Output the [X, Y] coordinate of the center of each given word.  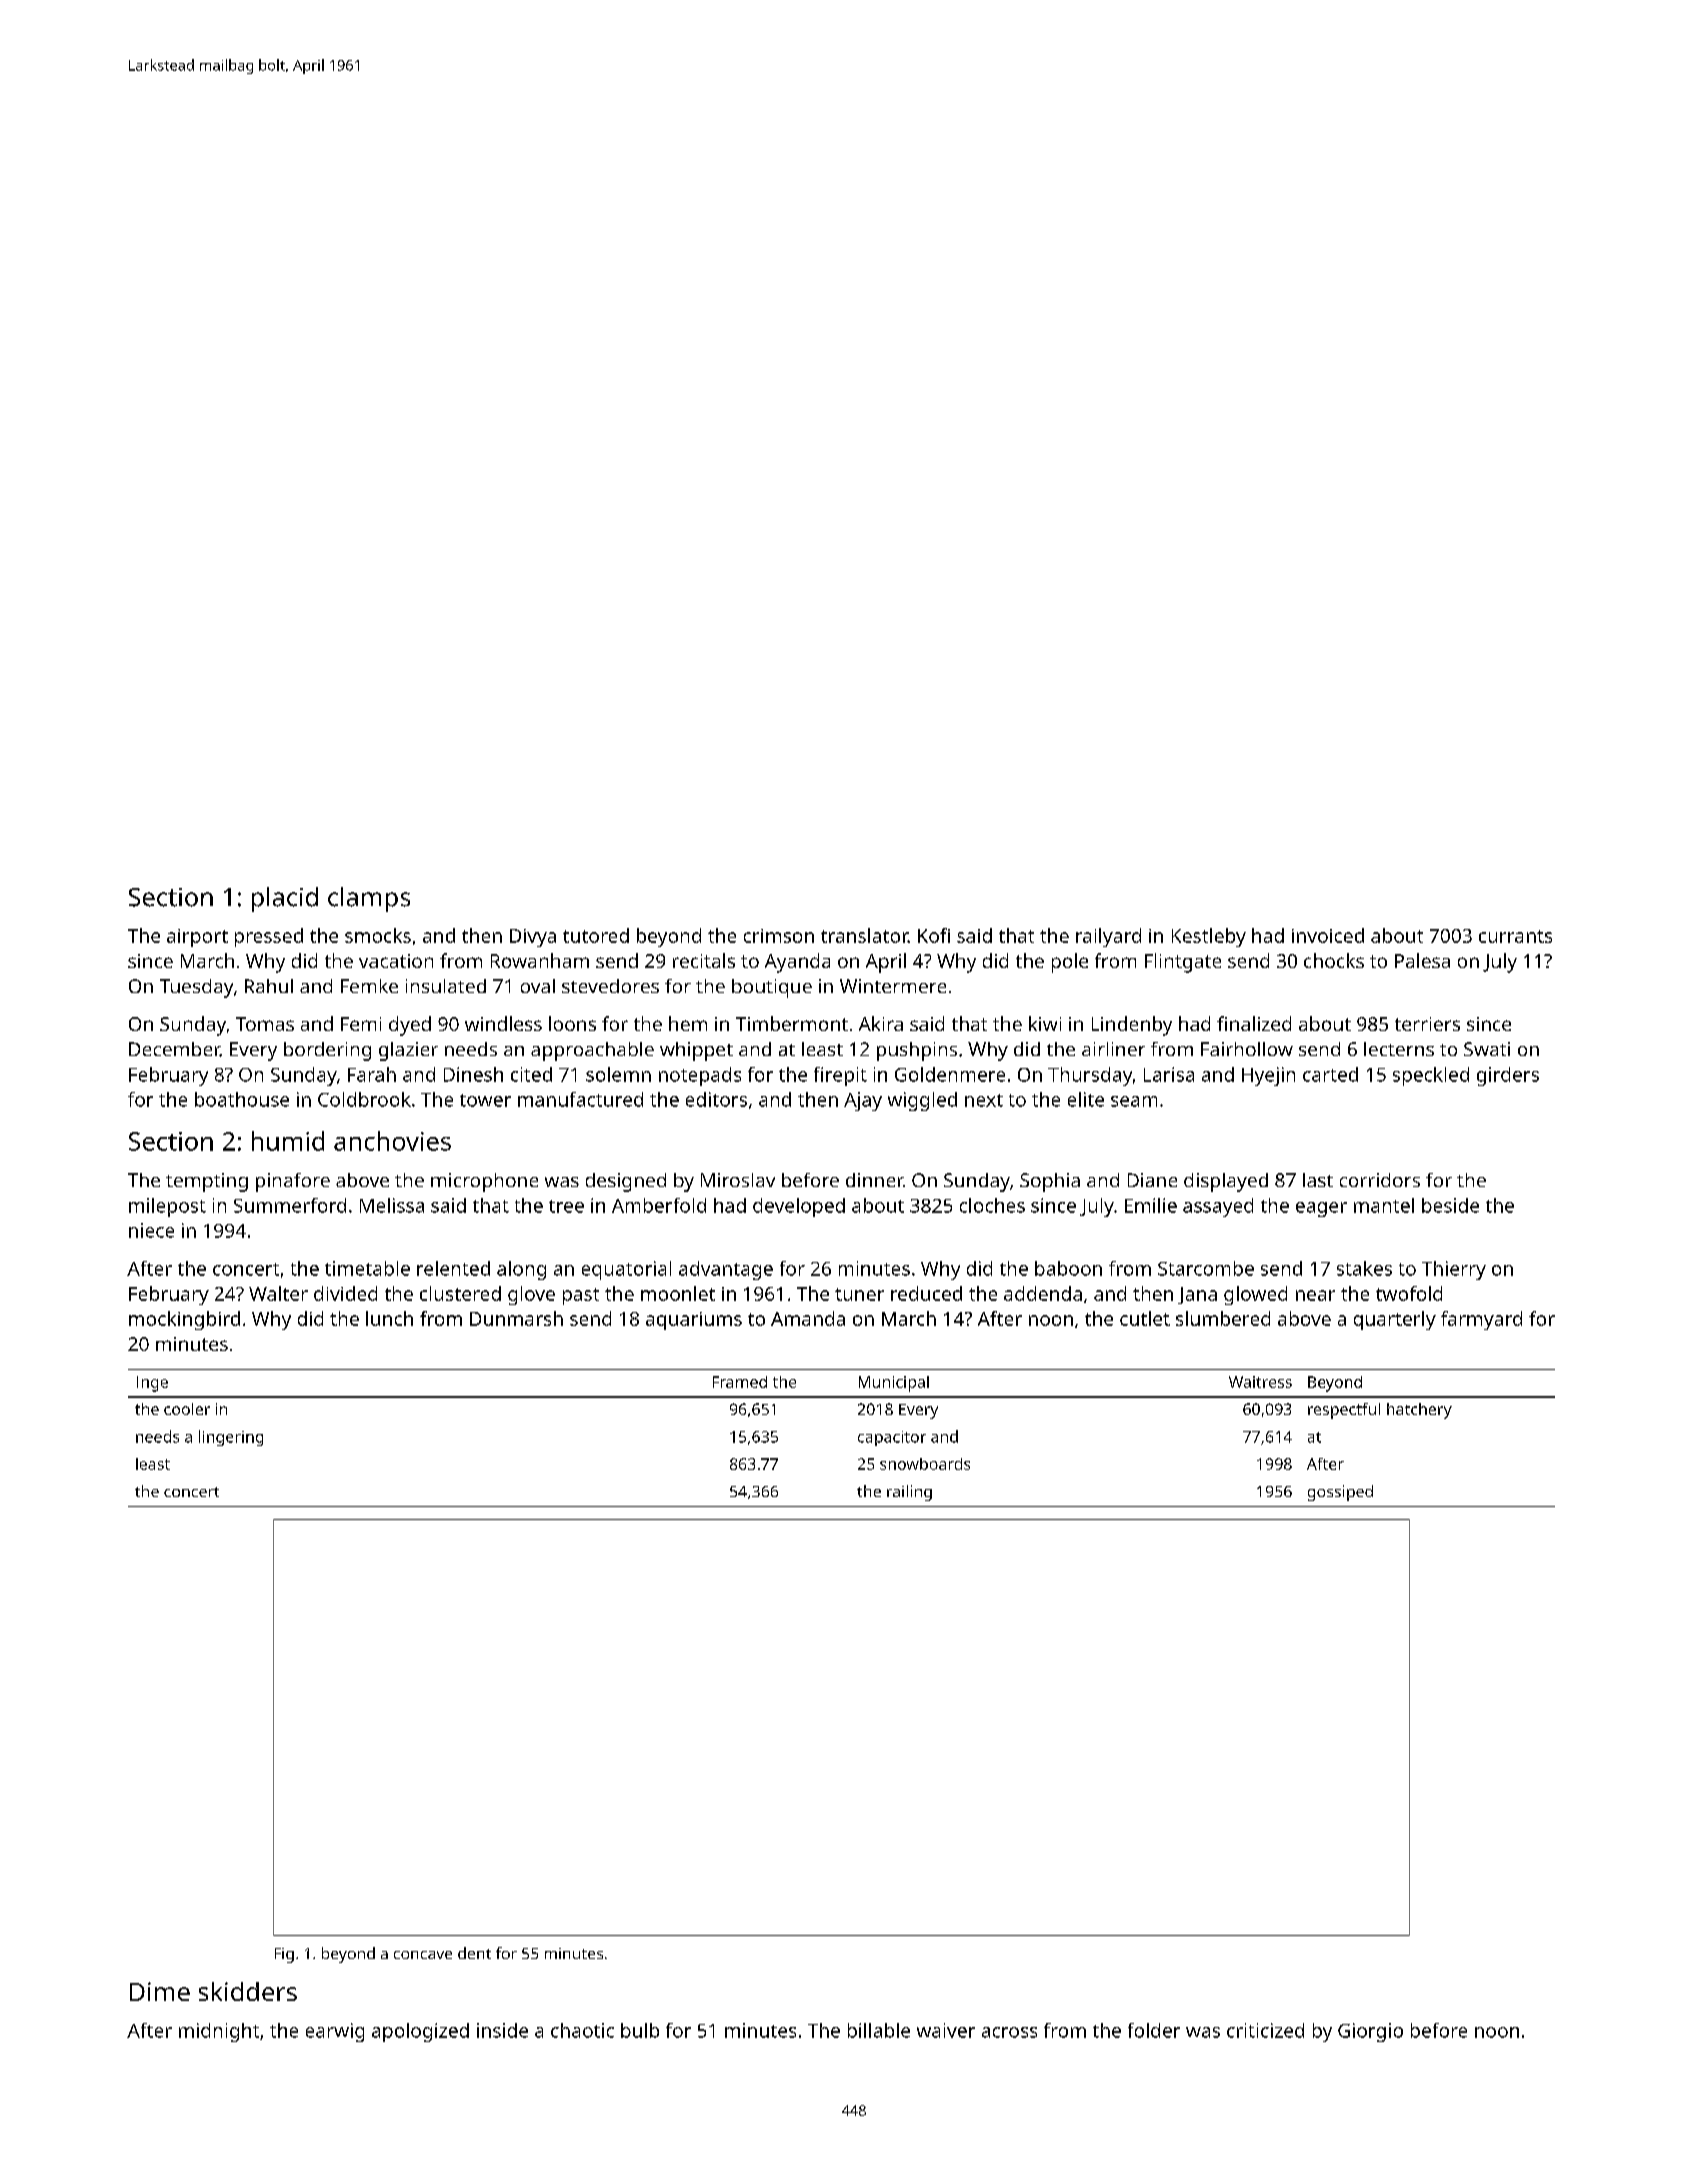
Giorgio [1370, 2032]
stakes [1364, 1268]
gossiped [1340, 1493]
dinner [874, 1180]
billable [879, 2030]
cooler [187, 1409]
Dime [160, 1991]
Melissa [392, 1205]
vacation [396, 961]
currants [1515, 936]
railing [909, 1493]
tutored [596, 935]
